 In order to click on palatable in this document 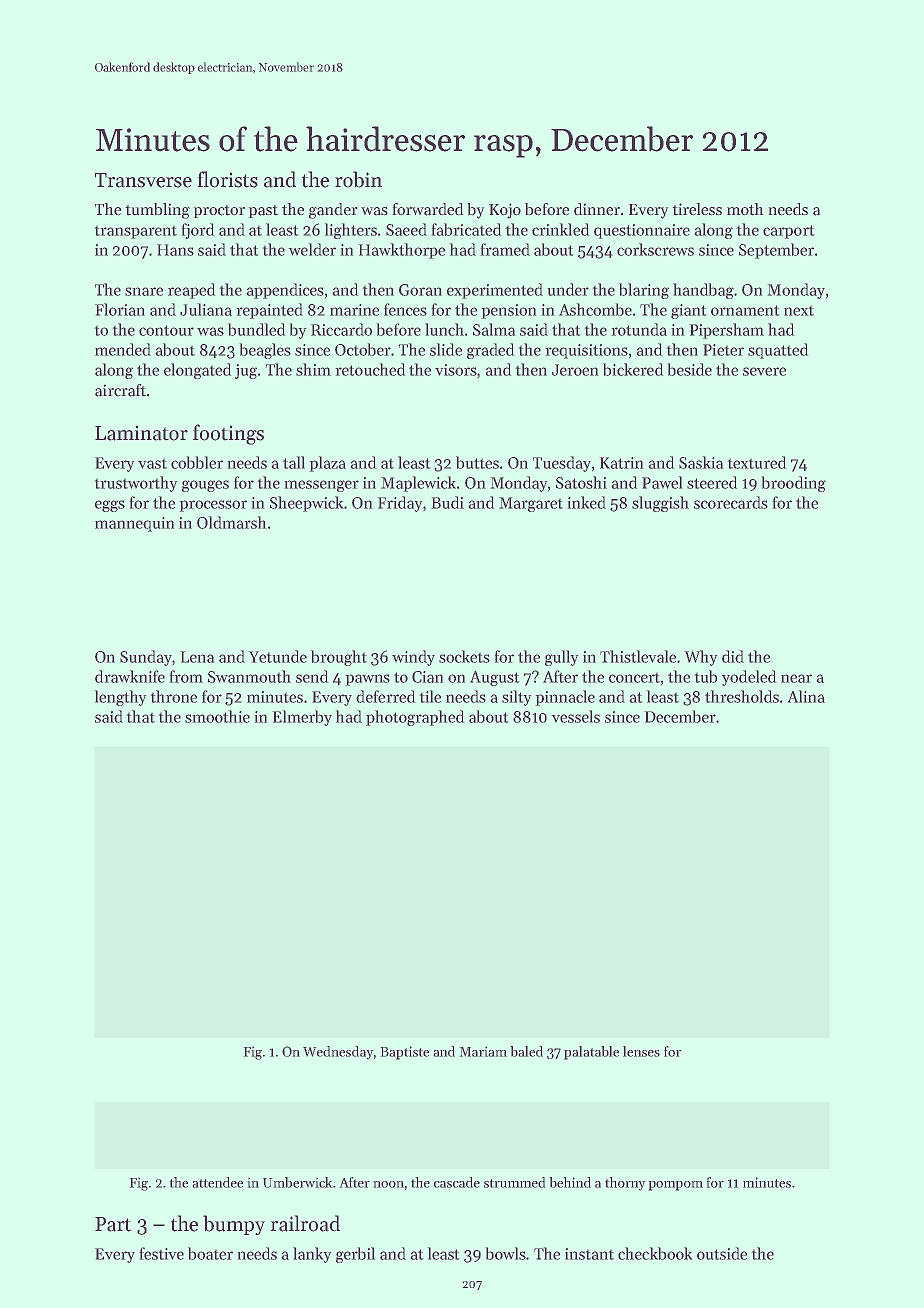, I will do `click(591, 1053)`.
